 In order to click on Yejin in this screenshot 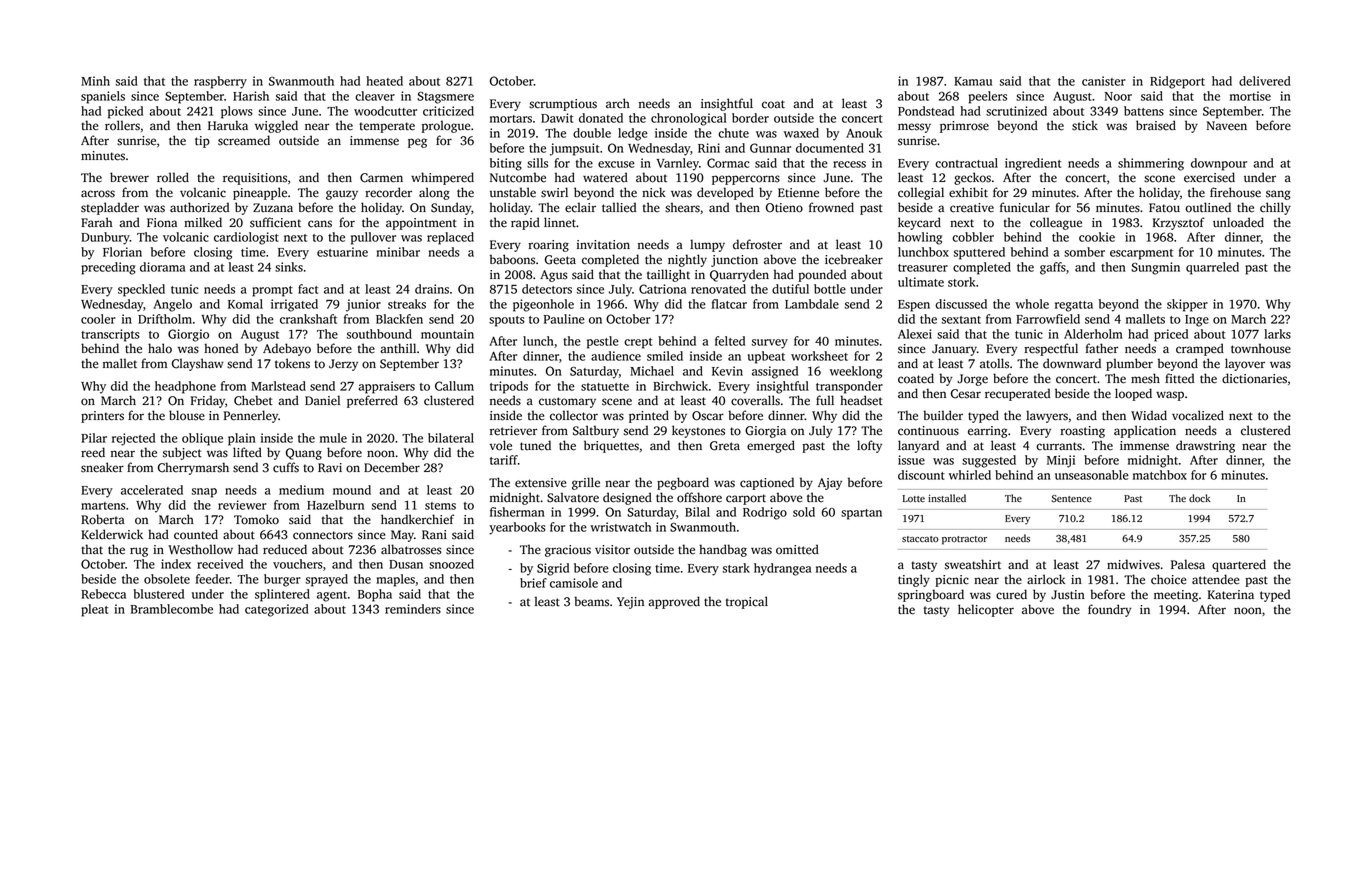, I will do `click(630, 603)`.
